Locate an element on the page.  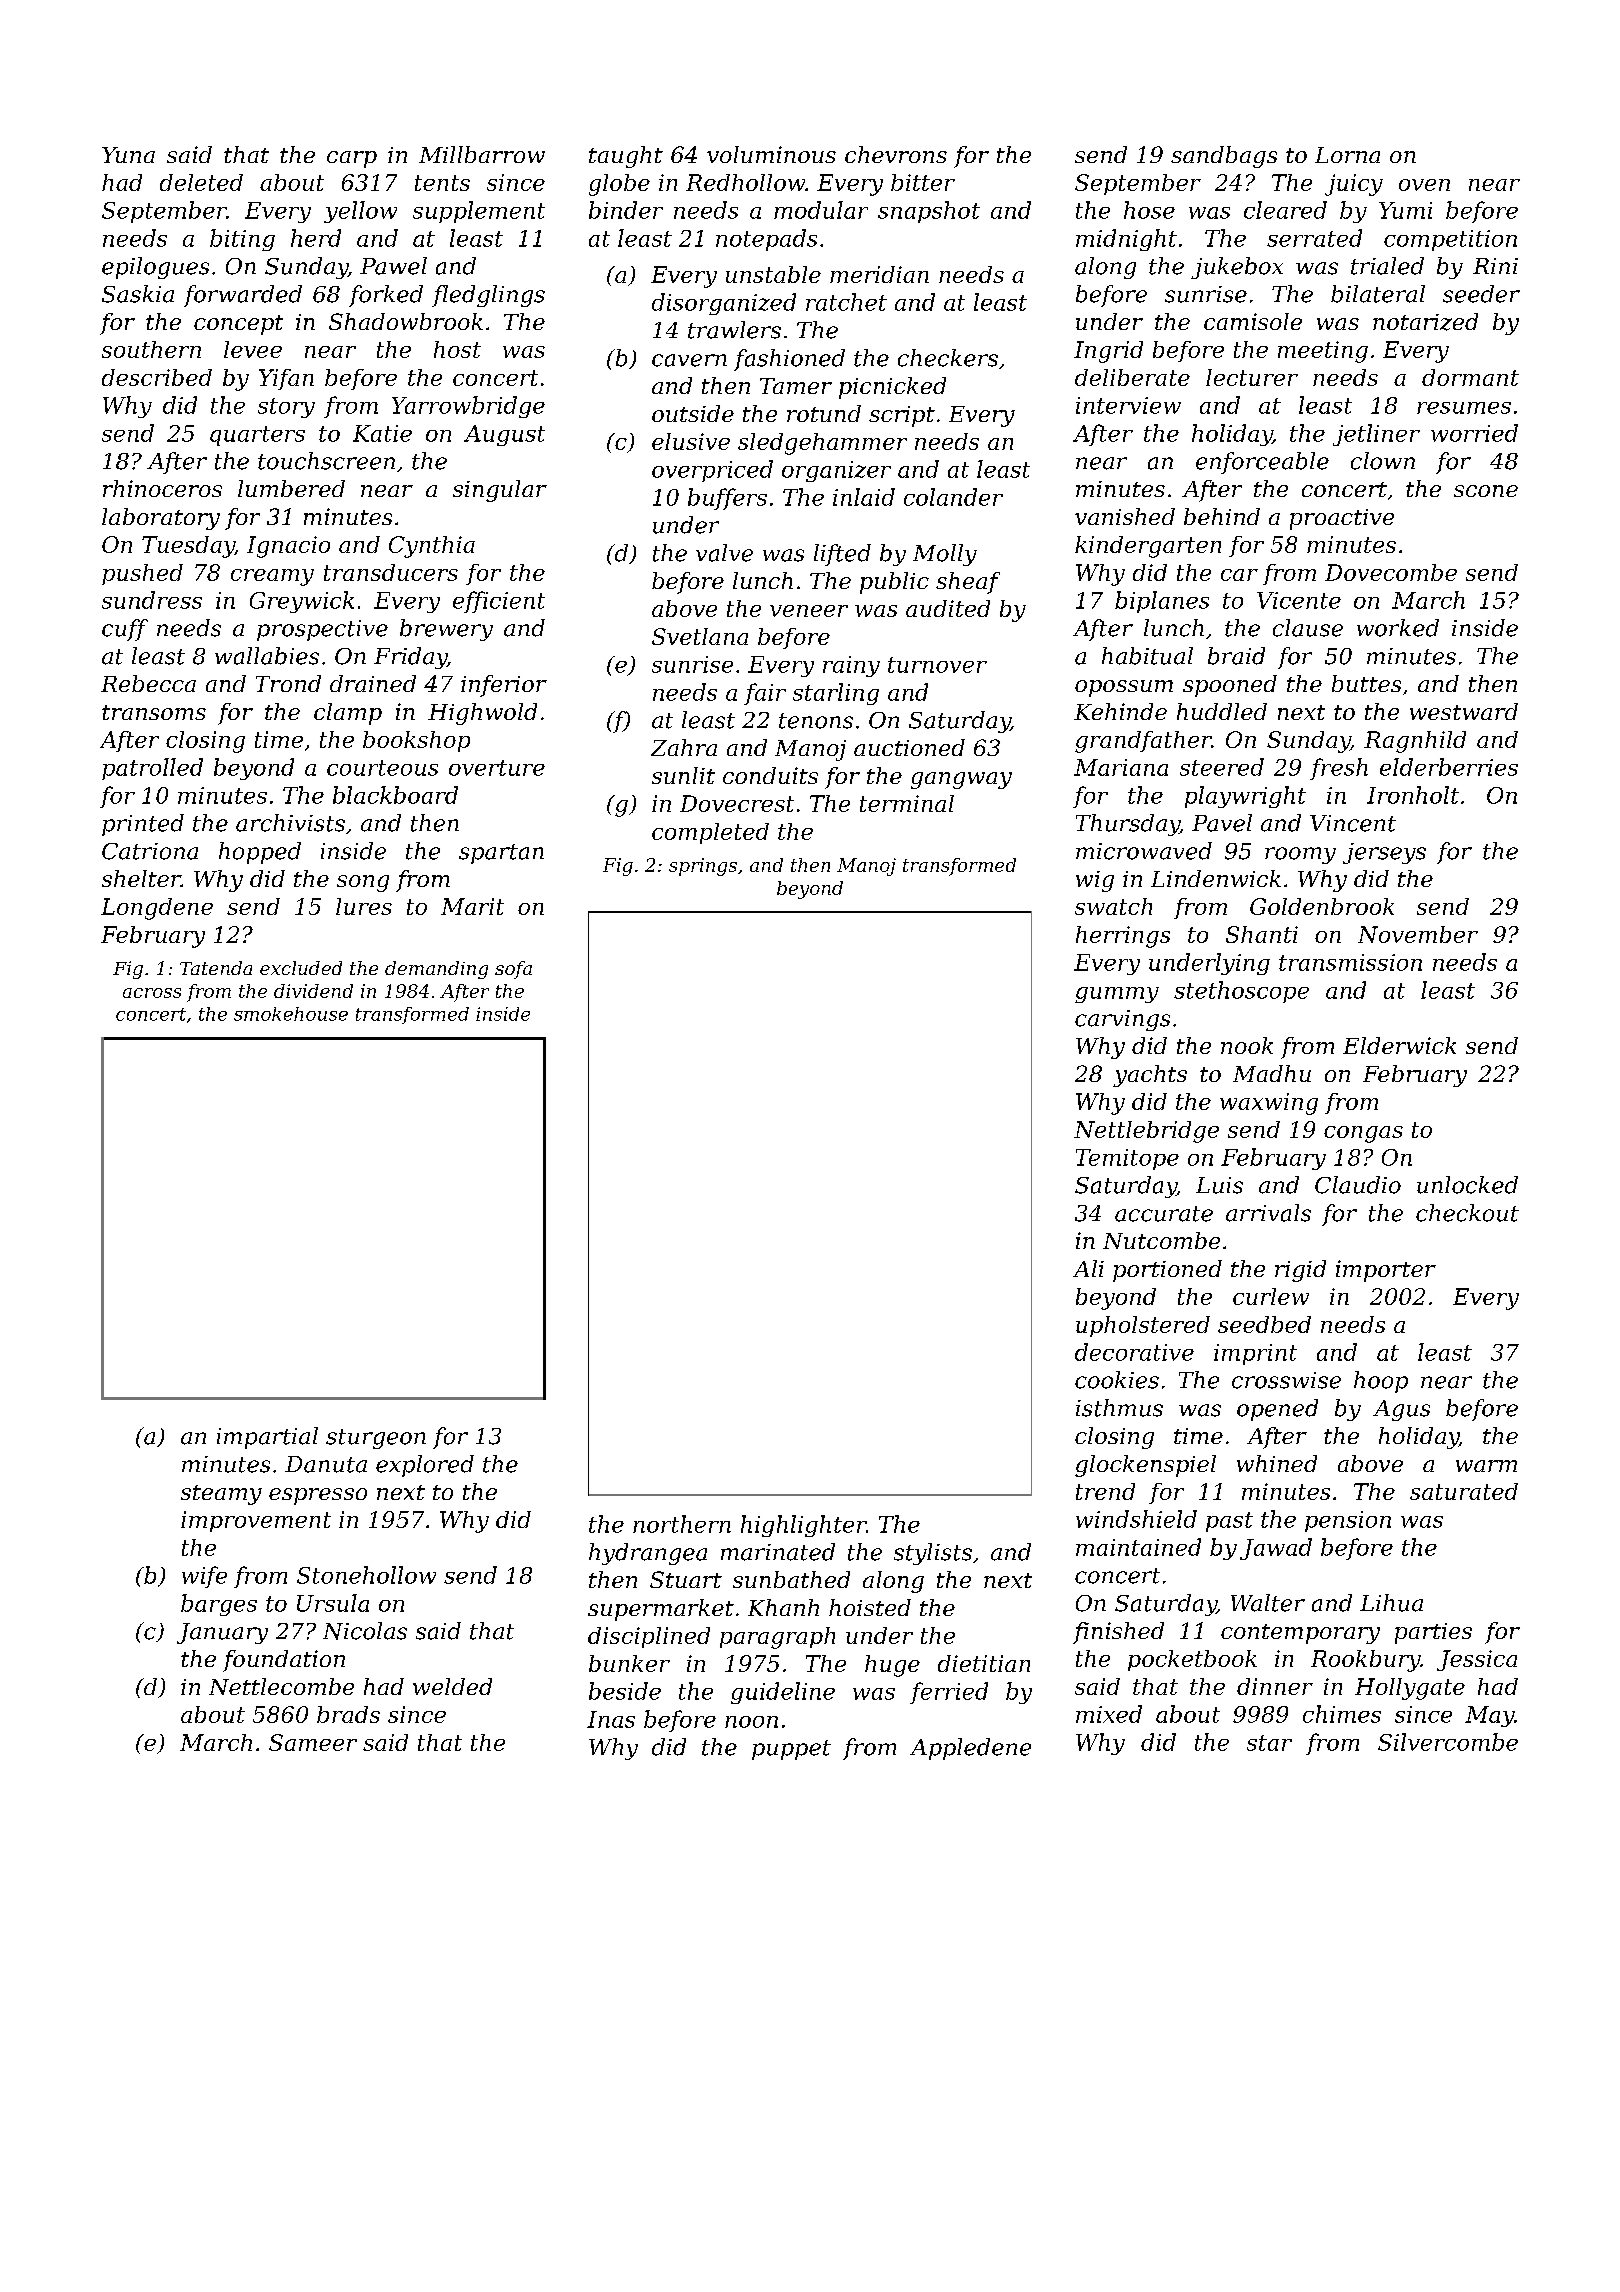
Nettlecombe is located at coordinates (281, 1686).
